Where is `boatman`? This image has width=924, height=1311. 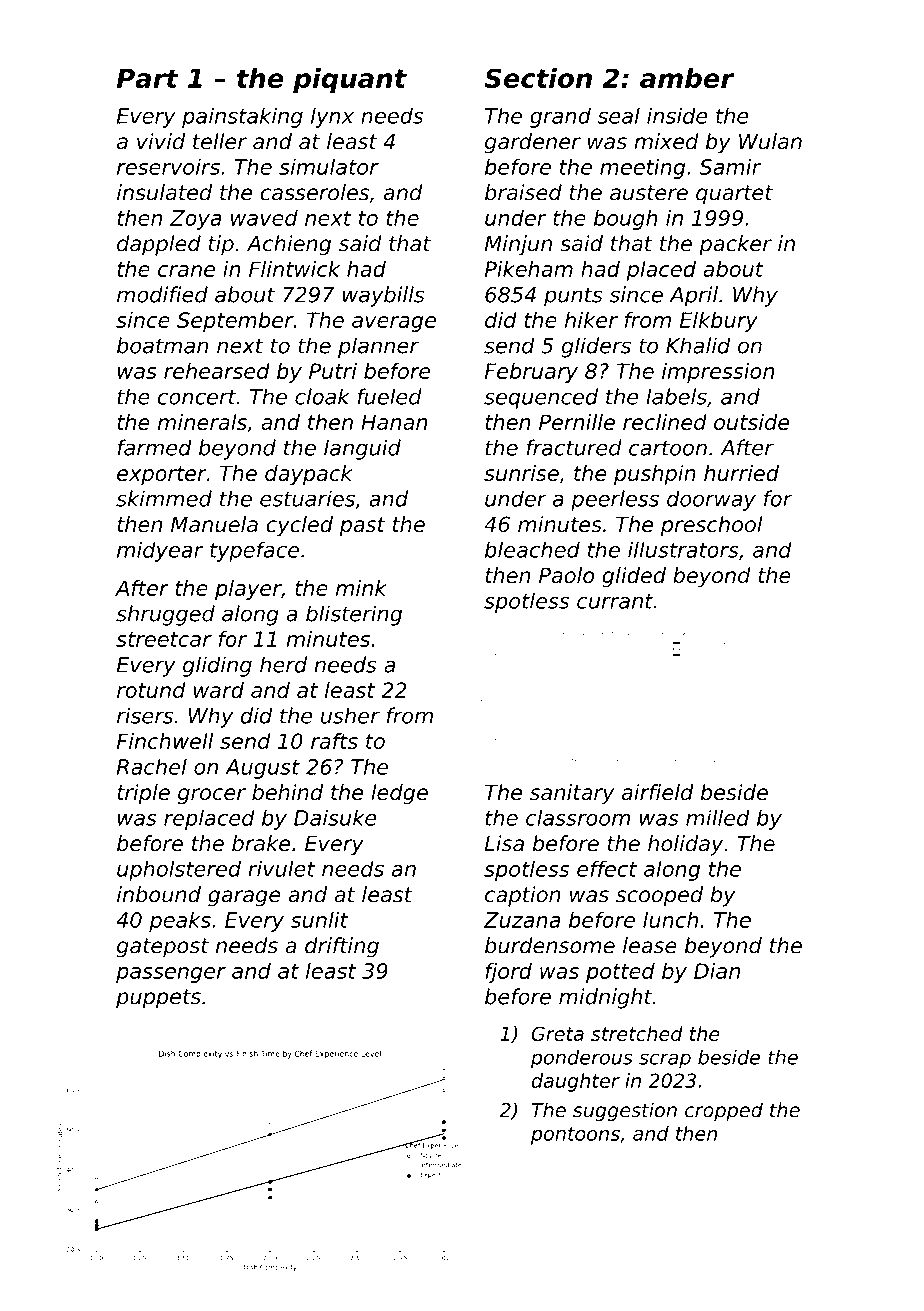
boatman is located at coordinates (162, 345).
